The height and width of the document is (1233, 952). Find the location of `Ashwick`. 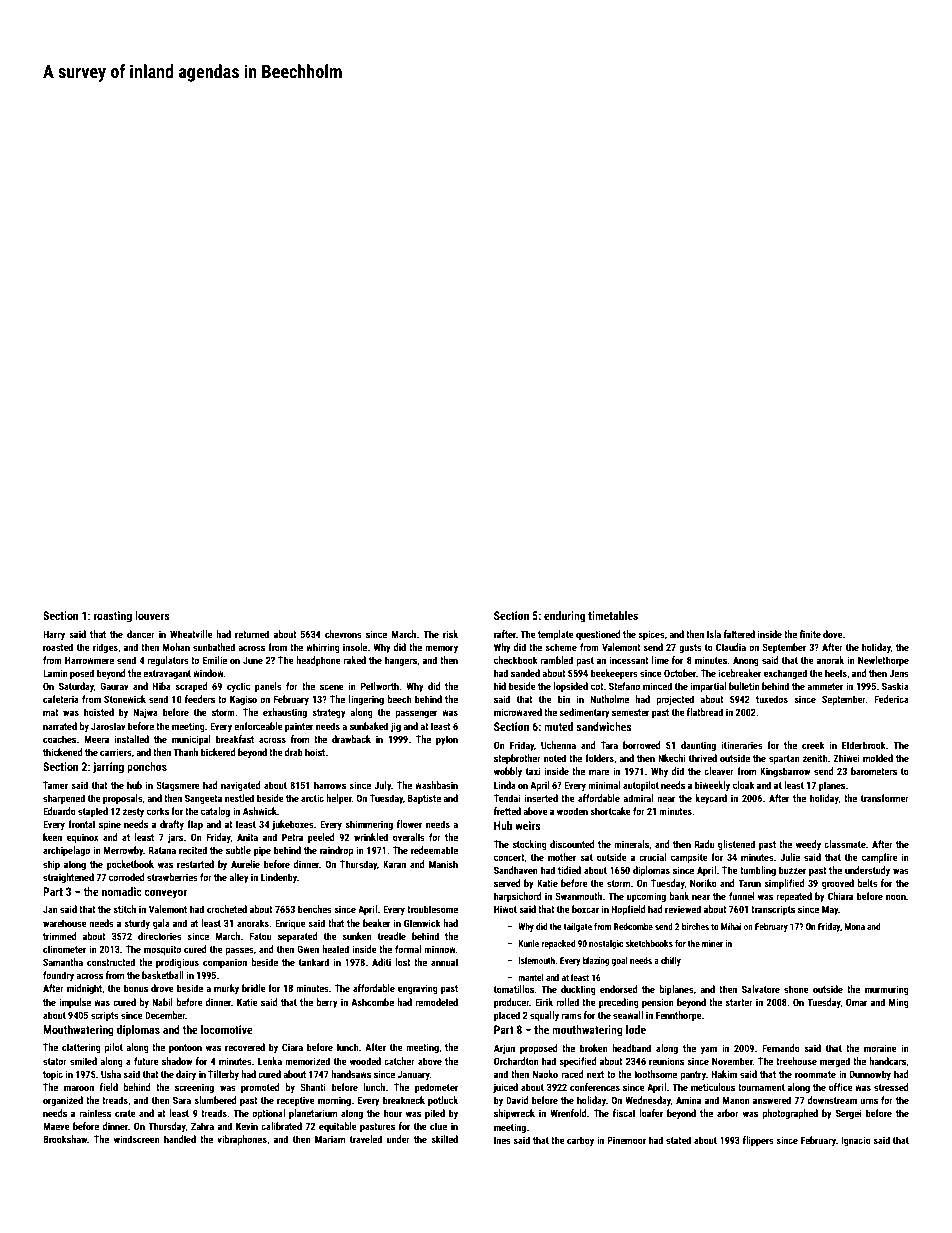

Ashwick is located at coordinates (260, 811).
